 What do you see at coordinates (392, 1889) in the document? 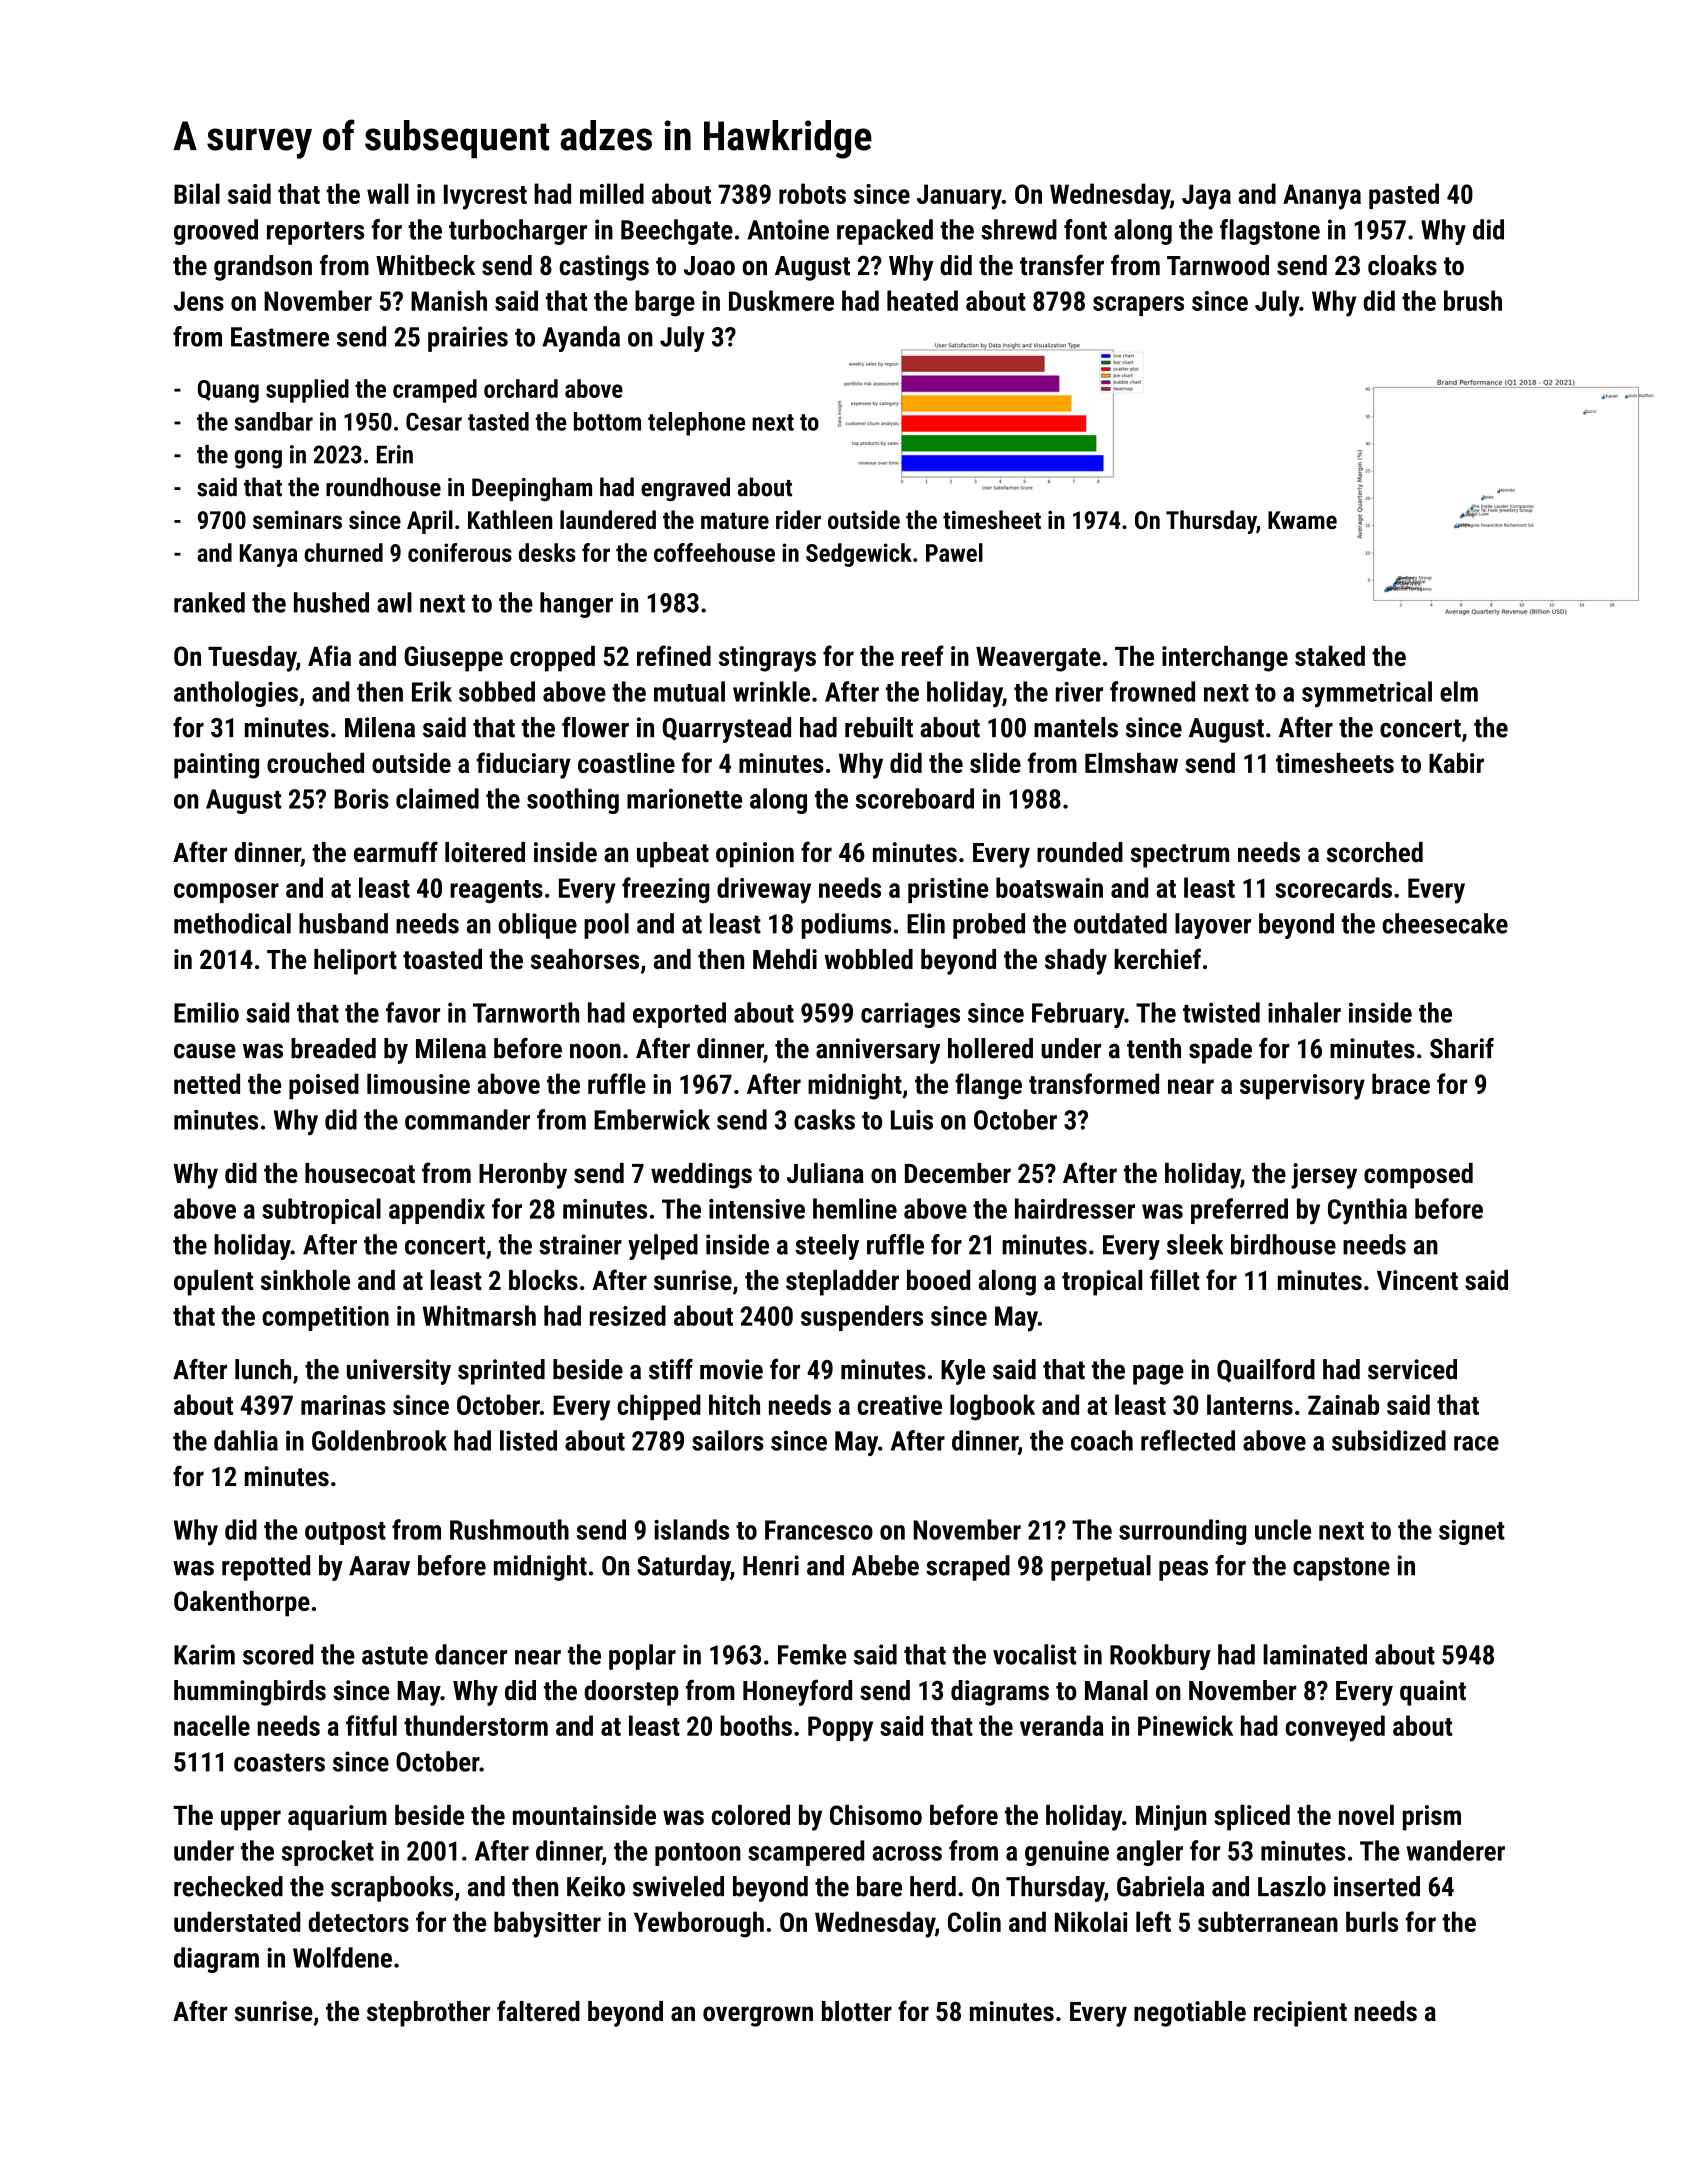
I see `scrapbooks` at bounding box center [392, 1889].
